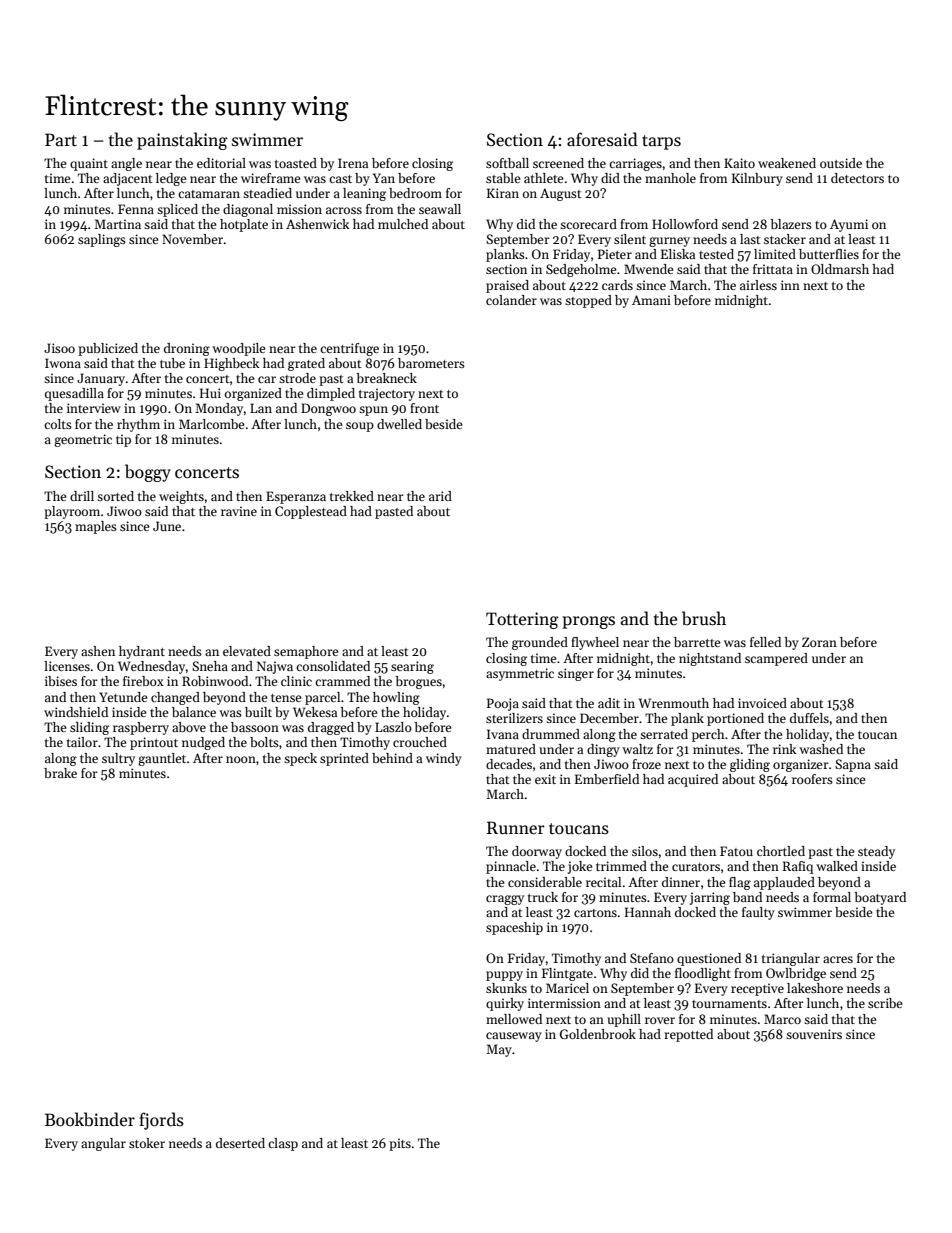  I want to click on Kiran, so click(503, 193).
